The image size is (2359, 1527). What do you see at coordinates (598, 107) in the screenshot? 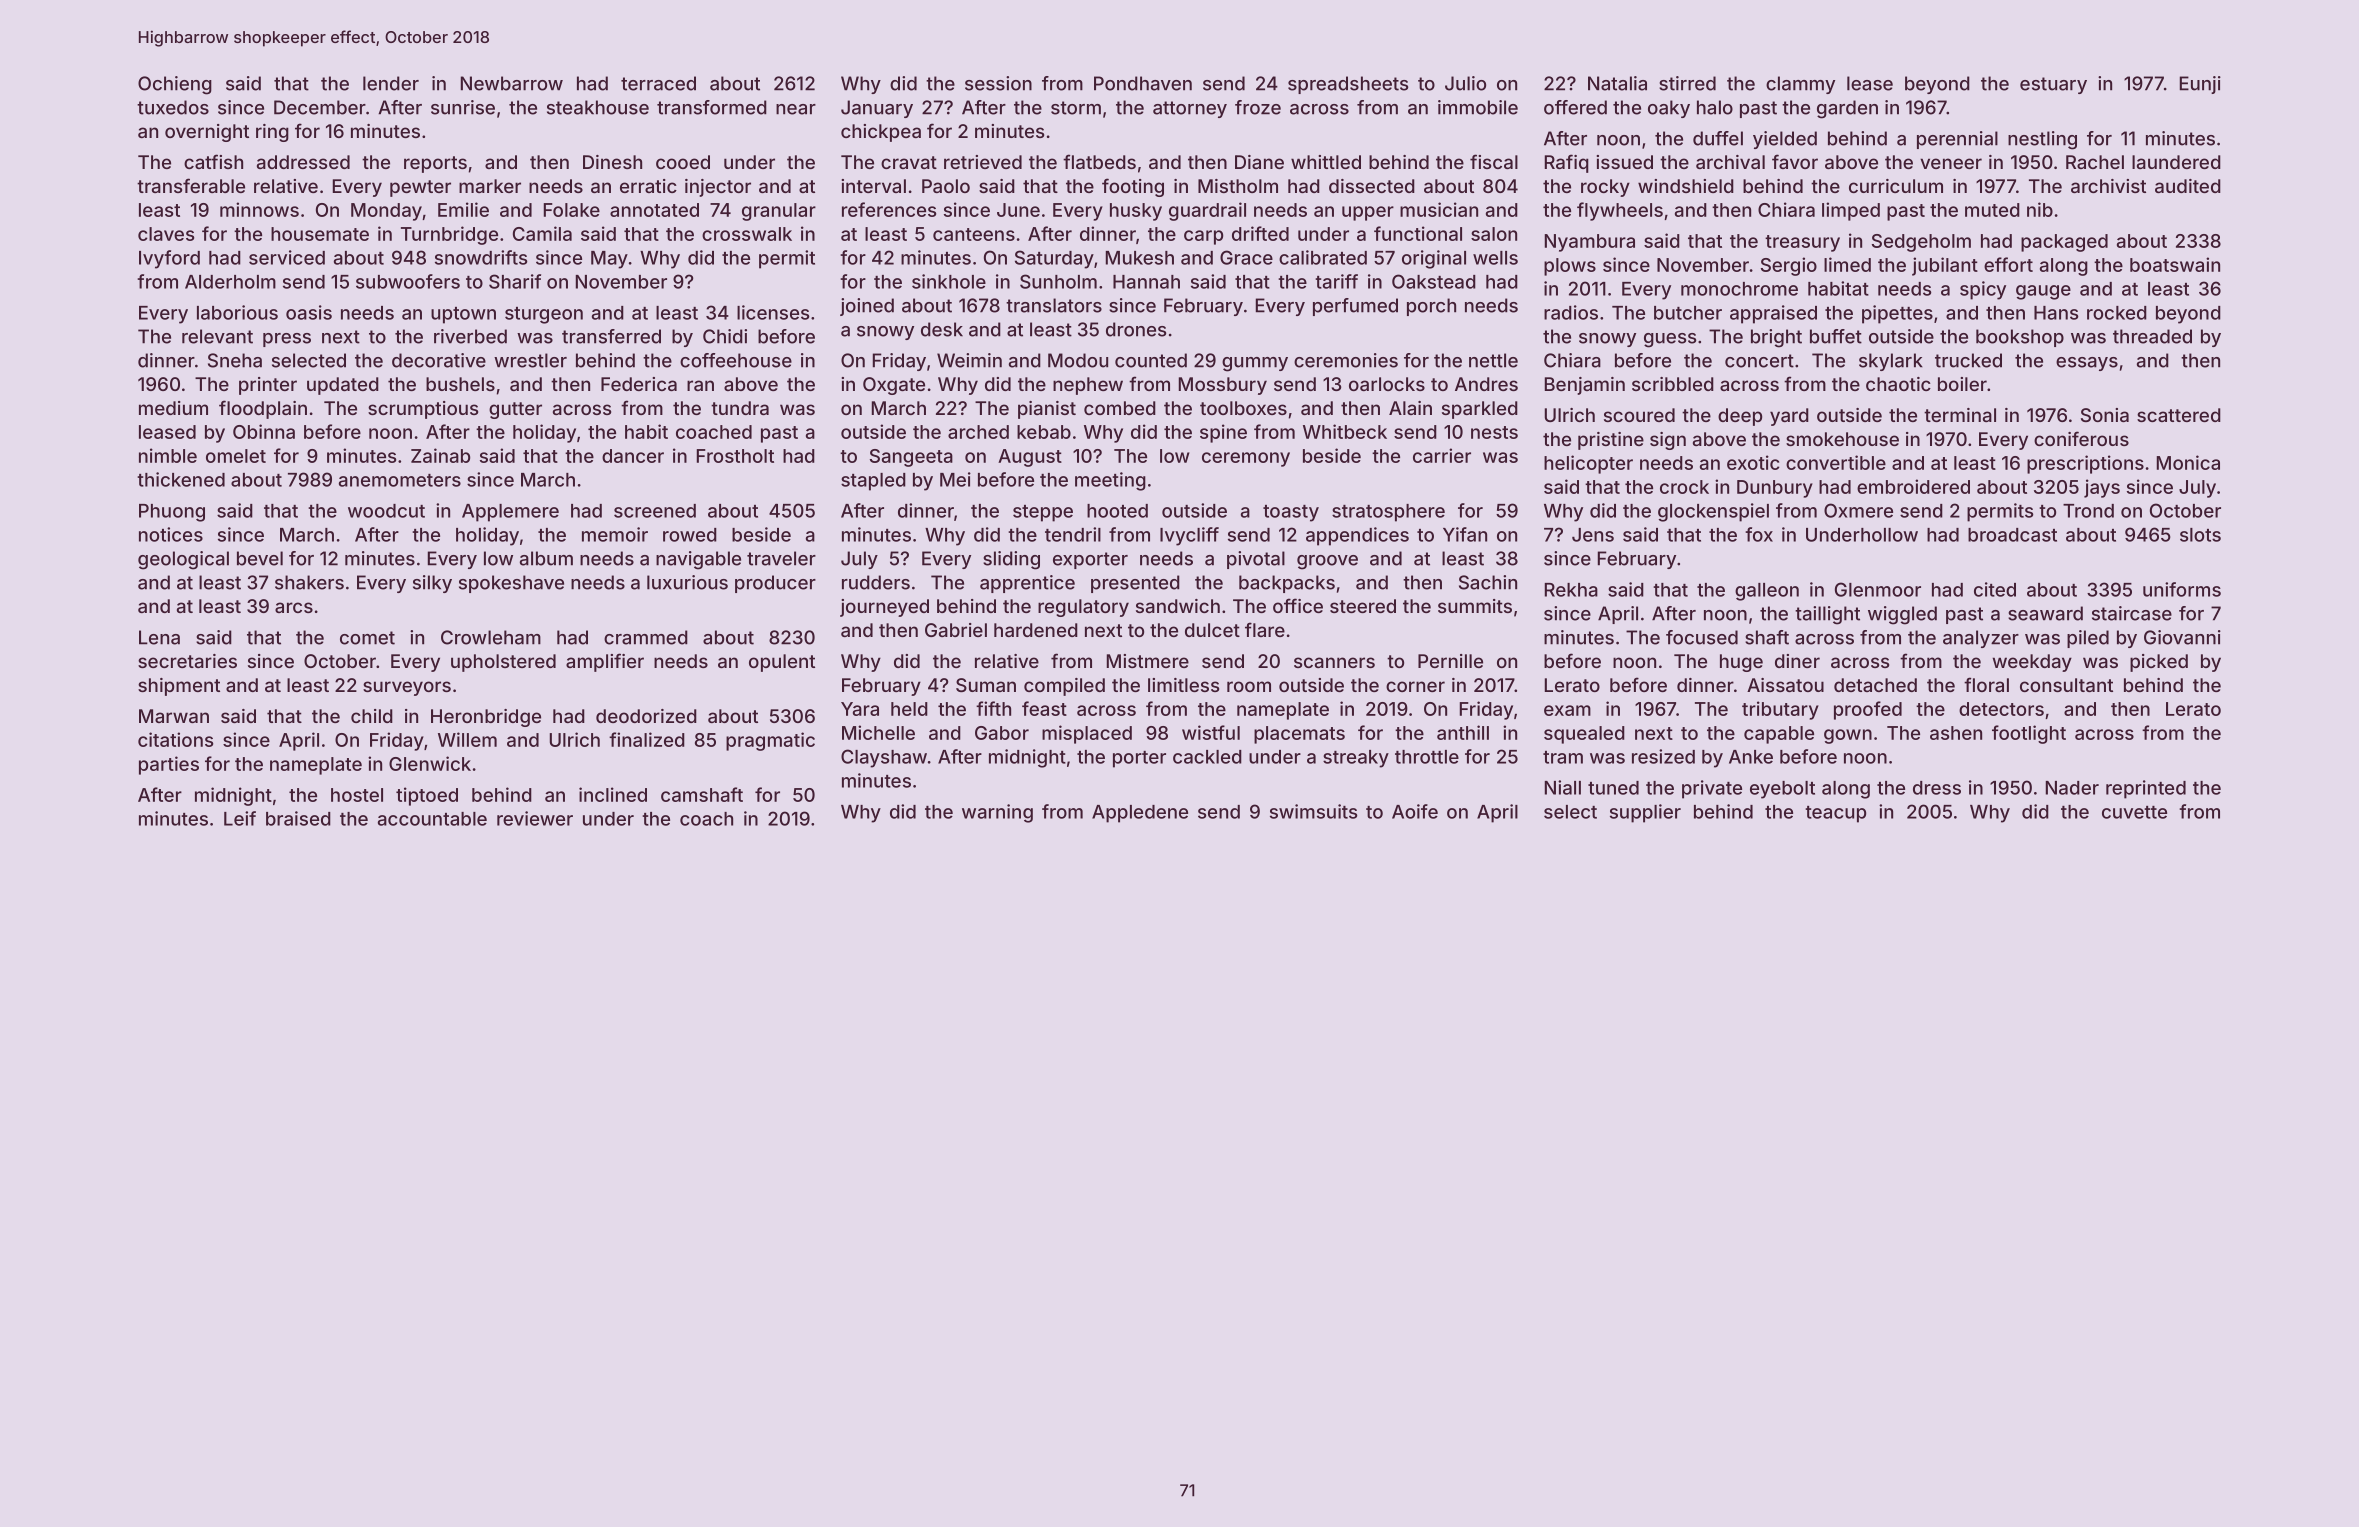
I see `steakhouse` at bounding box center [598, 107].
